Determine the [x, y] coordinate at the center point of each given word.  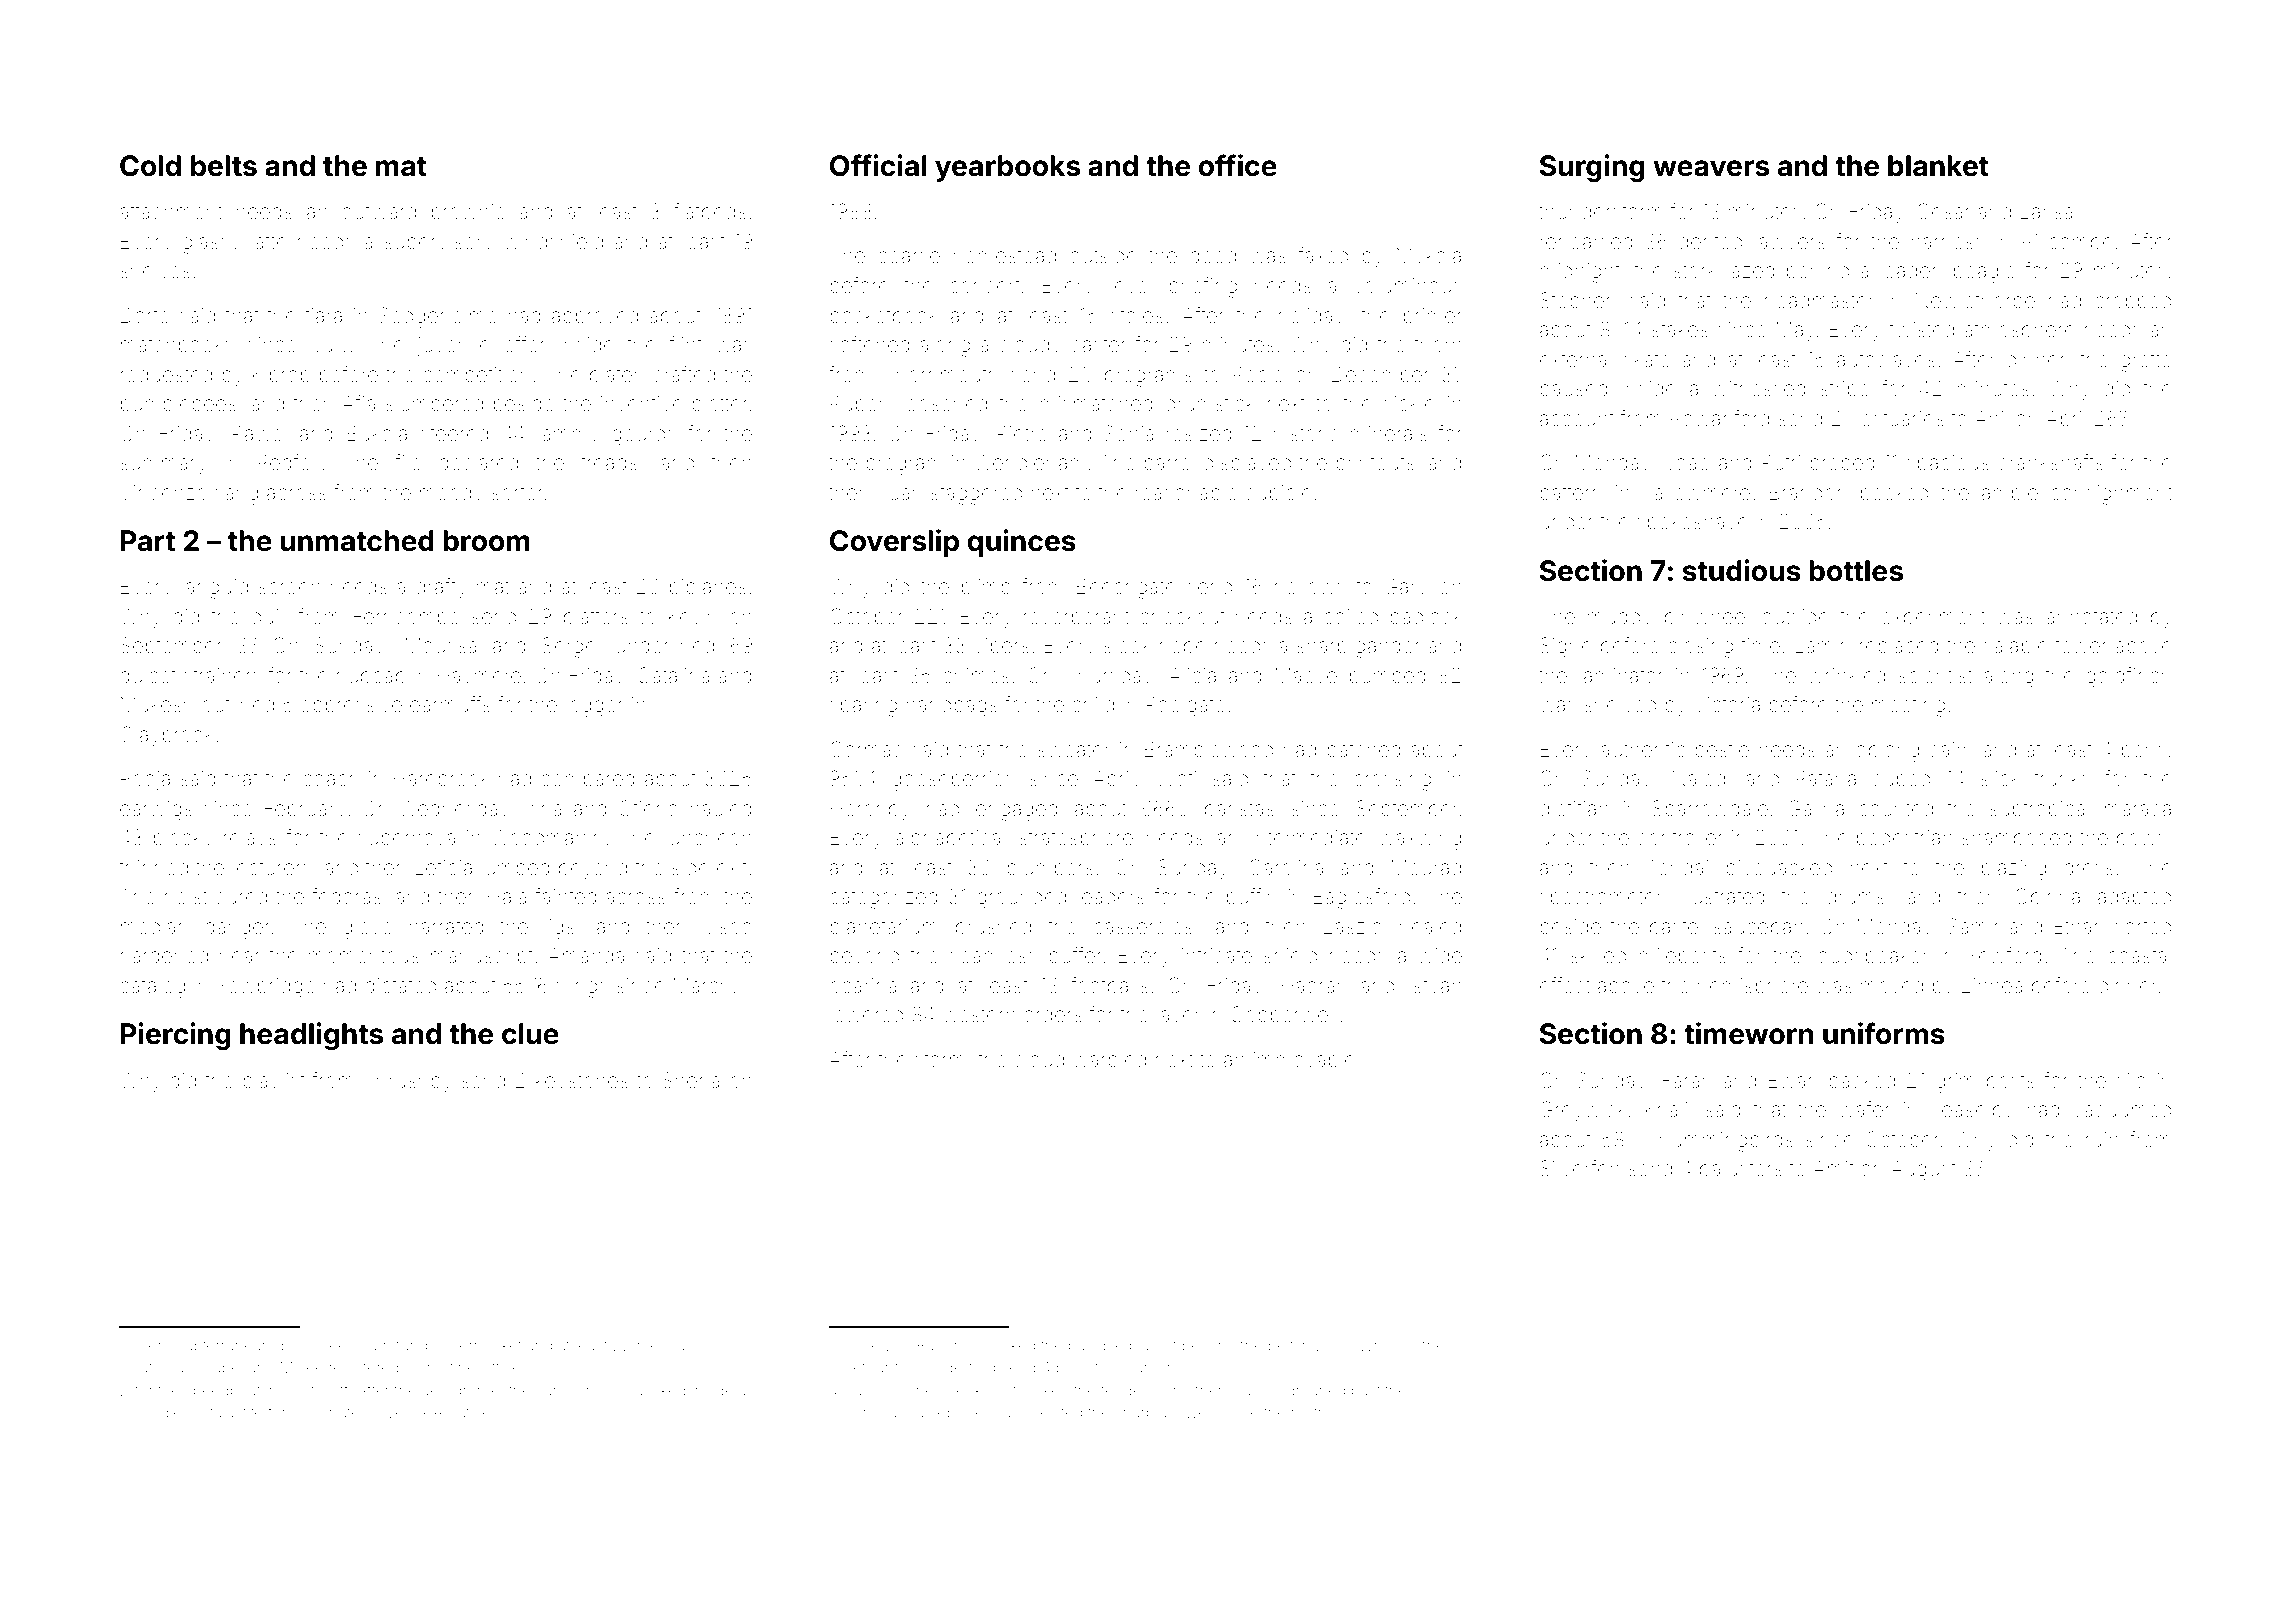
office [1237, 165]
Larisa [2047, 211]
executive [456, 1413]
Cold [150, 166]
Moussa [441, 645]
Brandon [1808, 492]
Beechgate [1126, 588]
